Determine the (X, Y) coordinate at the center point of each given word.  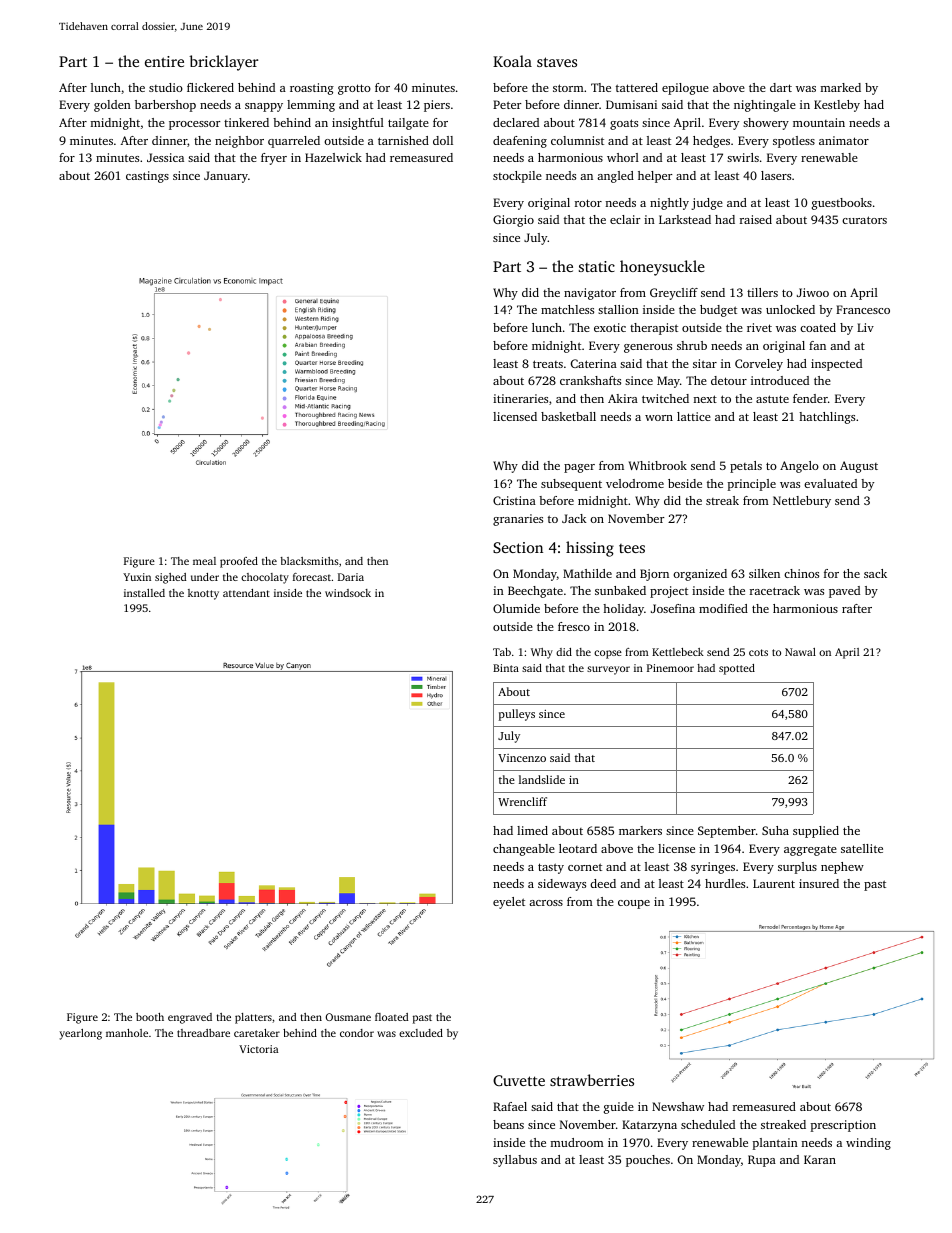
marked (841, 87)
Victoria (258, 1049)
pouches (648, 1161)
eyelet (509, 903)
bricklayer (223, 63)
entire (164, 61)
